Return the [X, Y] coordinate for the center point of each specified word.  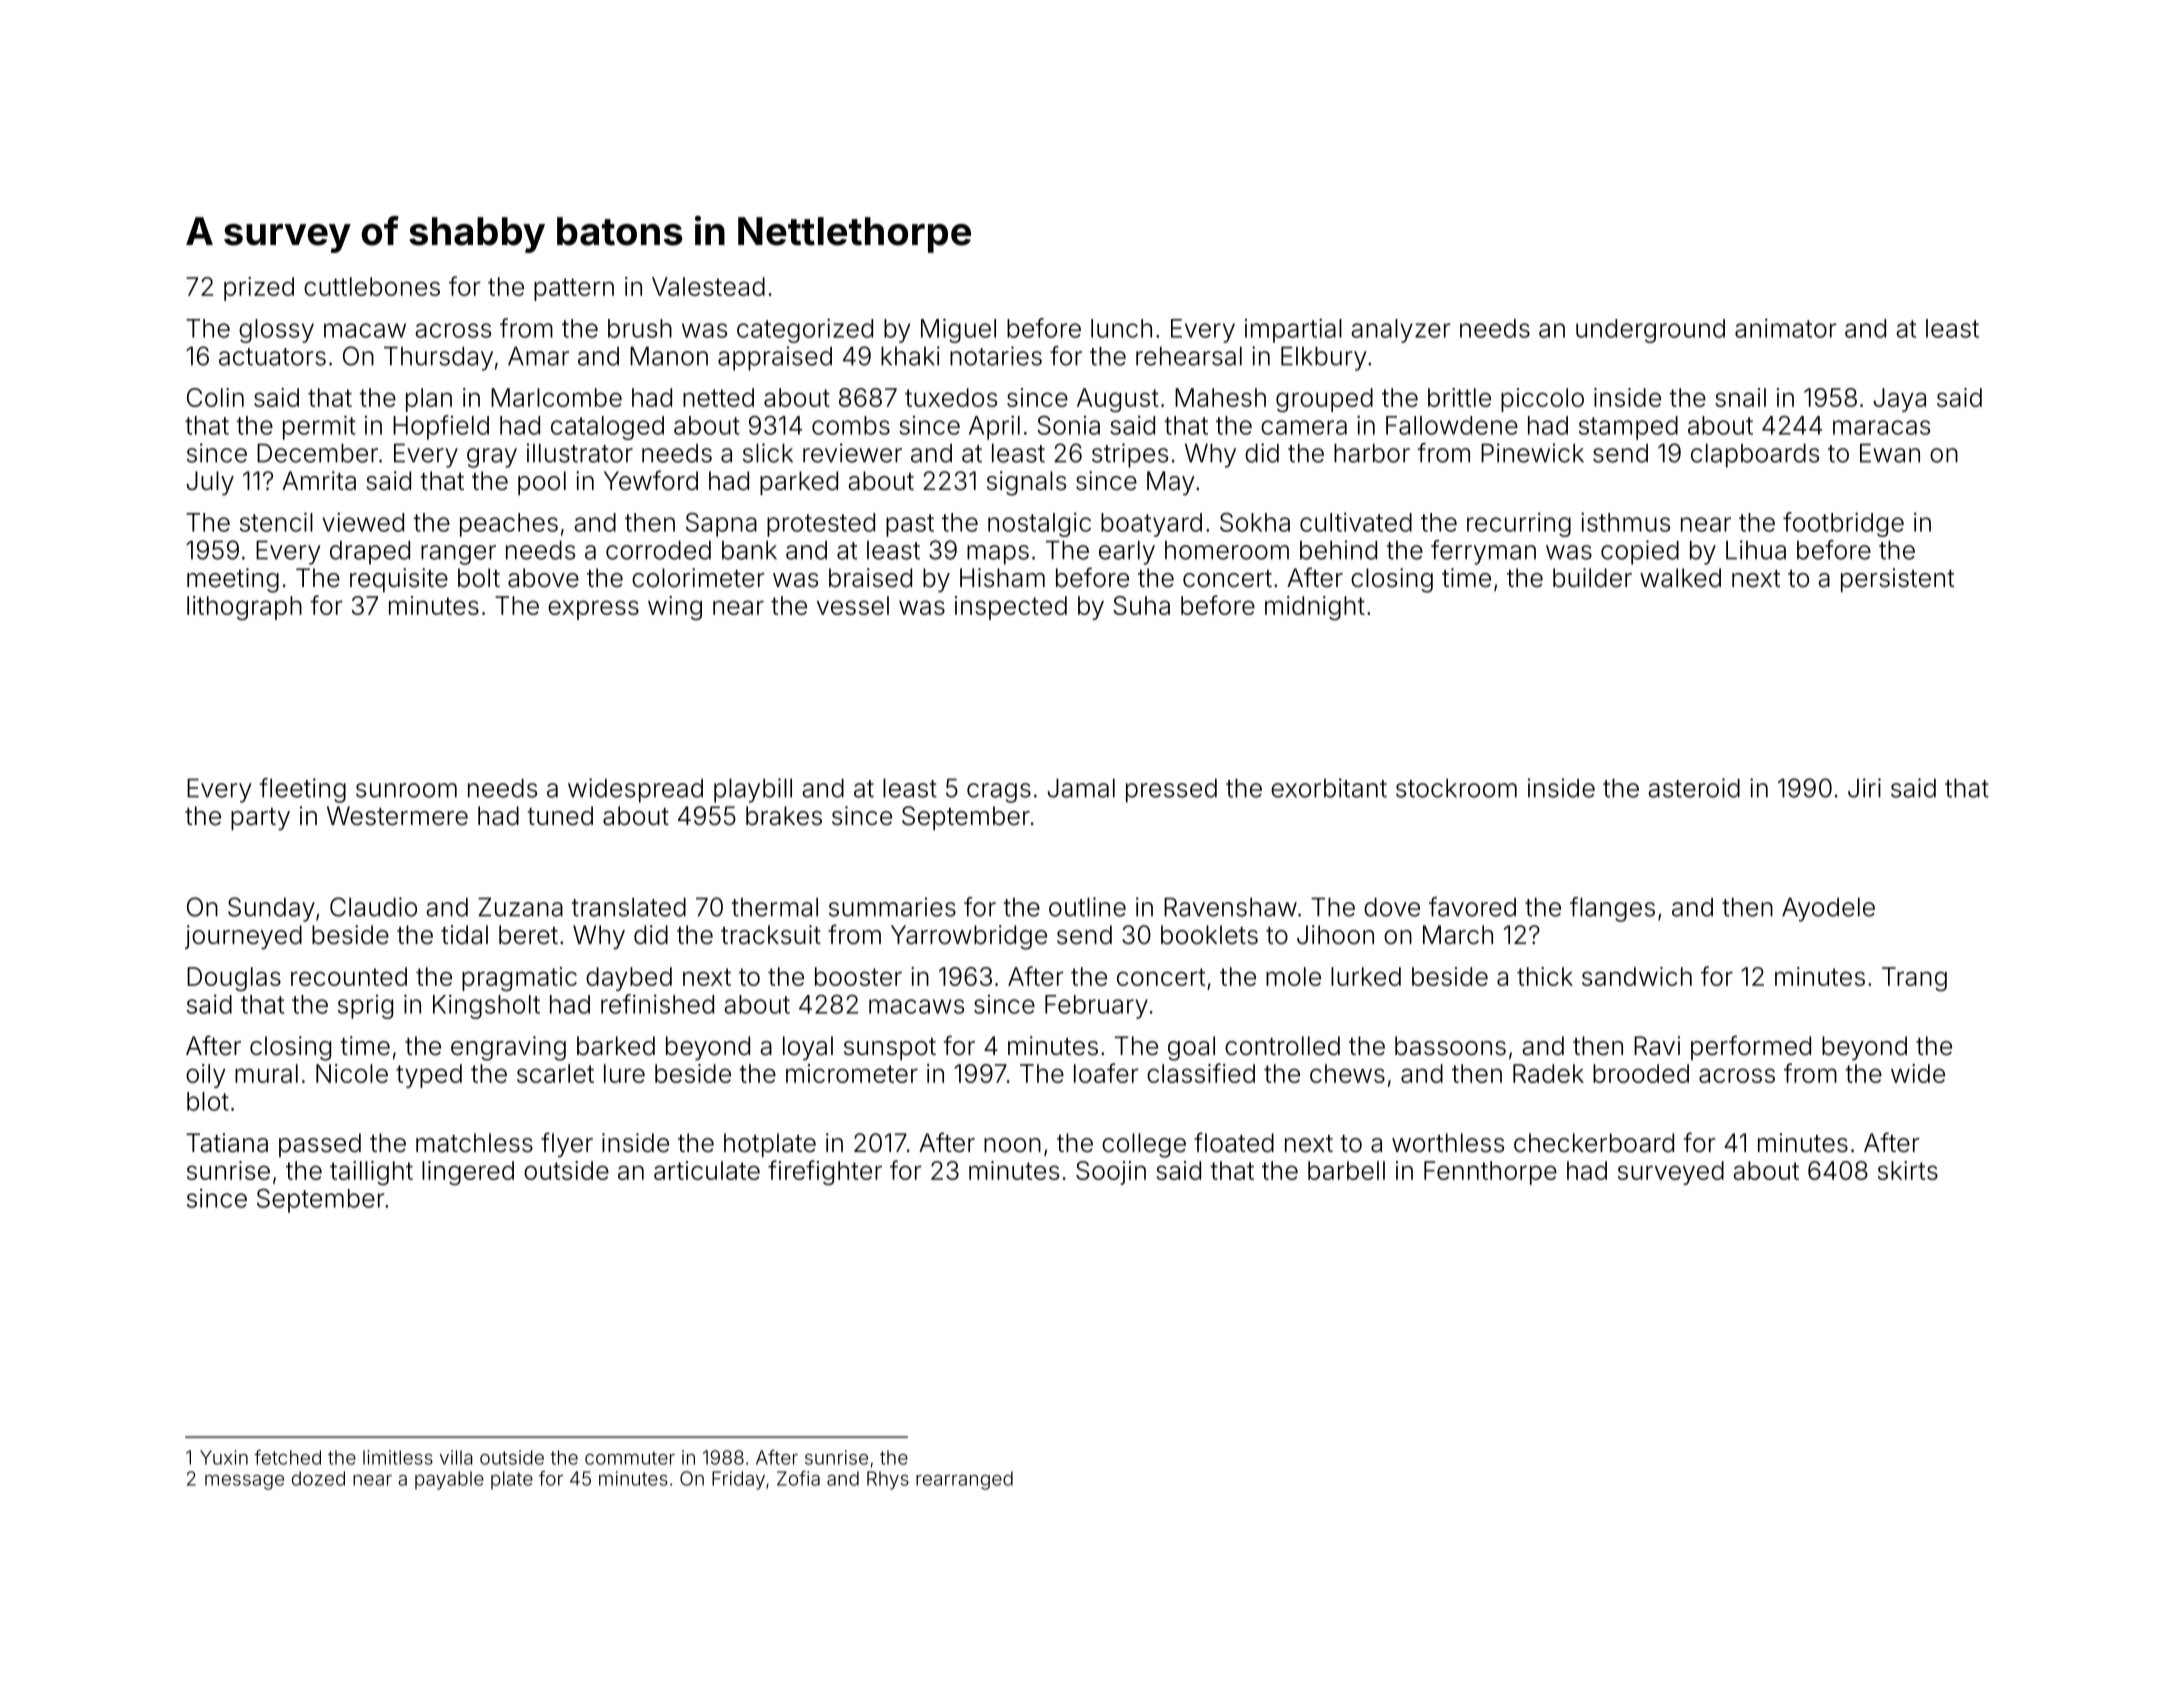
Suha [1141, 605]
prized [259, 289]
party [260, 819]
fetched [287, 1457]
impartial [1293, 330]
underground [1650, 331]
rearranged [964, 1480]
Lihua [1756, 550]
